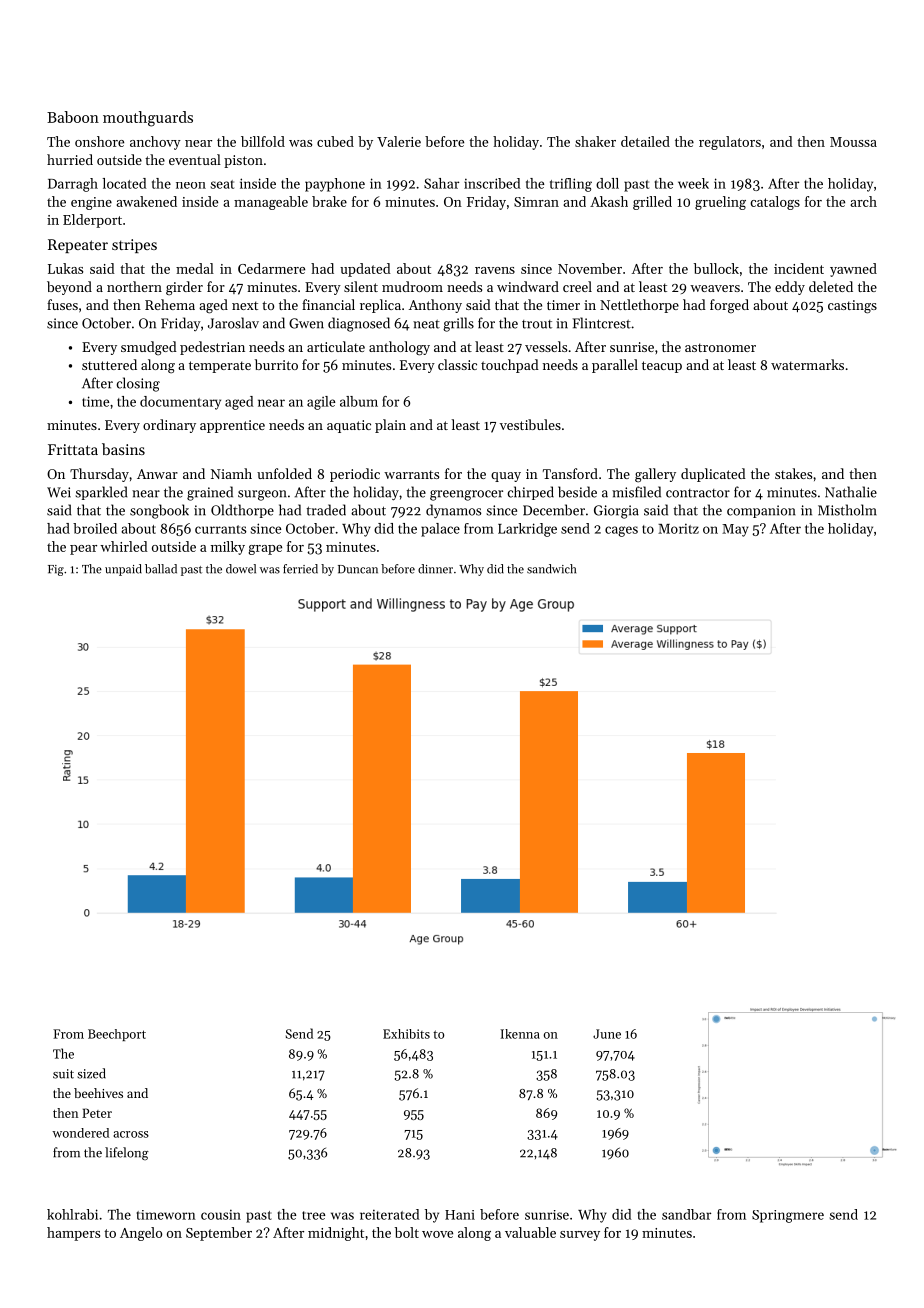 The height and width of the screenshot is (1308, 924). What do you see at coordinates (336, 346) in the screenshot?
I see `articulate` at bounding box center [336, 346].
